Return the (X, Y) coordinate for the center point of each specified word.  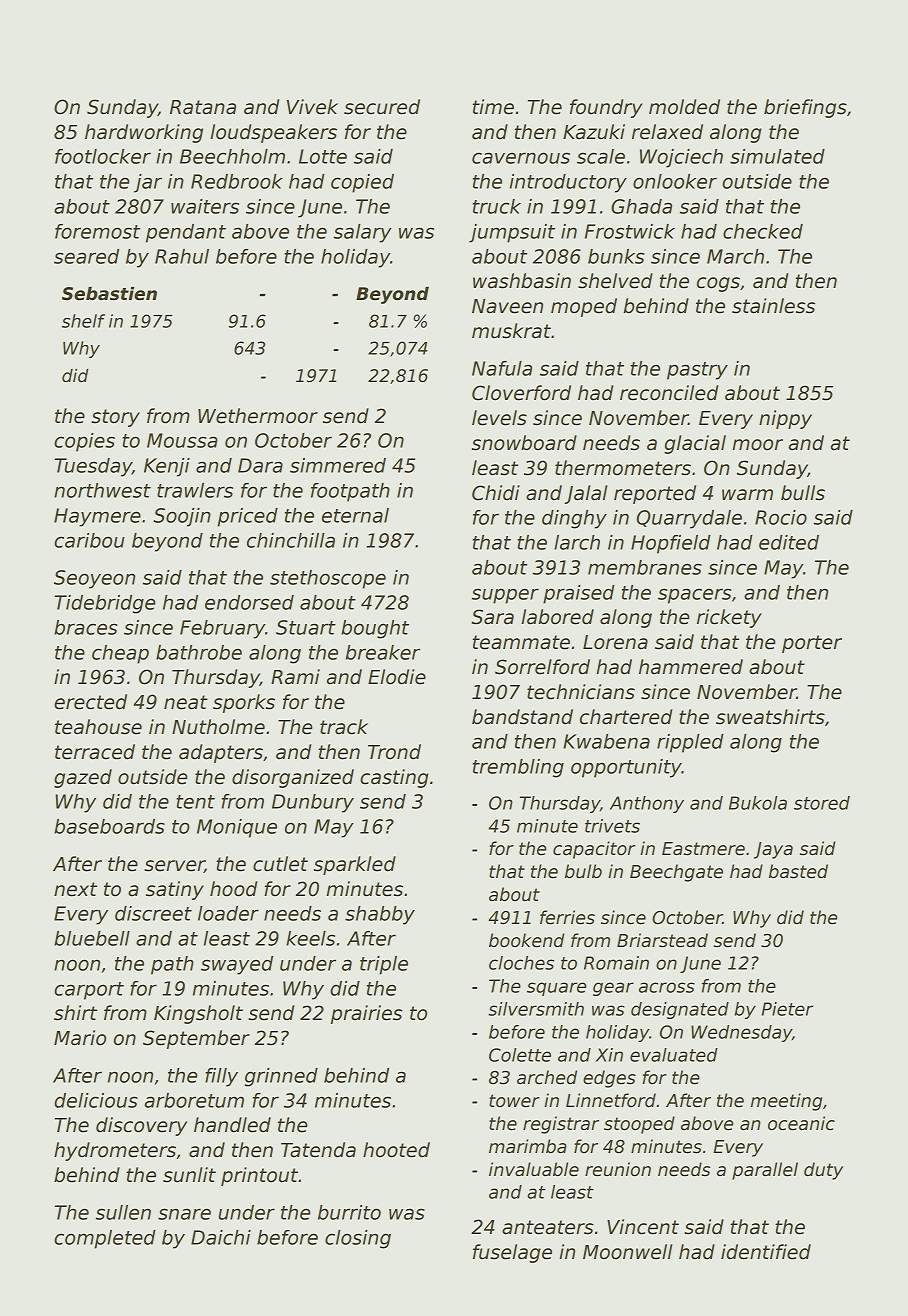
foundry (606, 108)
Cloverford (521, 393)
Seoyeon (94, 579)
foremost (97, 231)
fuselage (512, 1253)
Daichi (221, 1237)
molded (684, 107)
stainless (773, 306)
